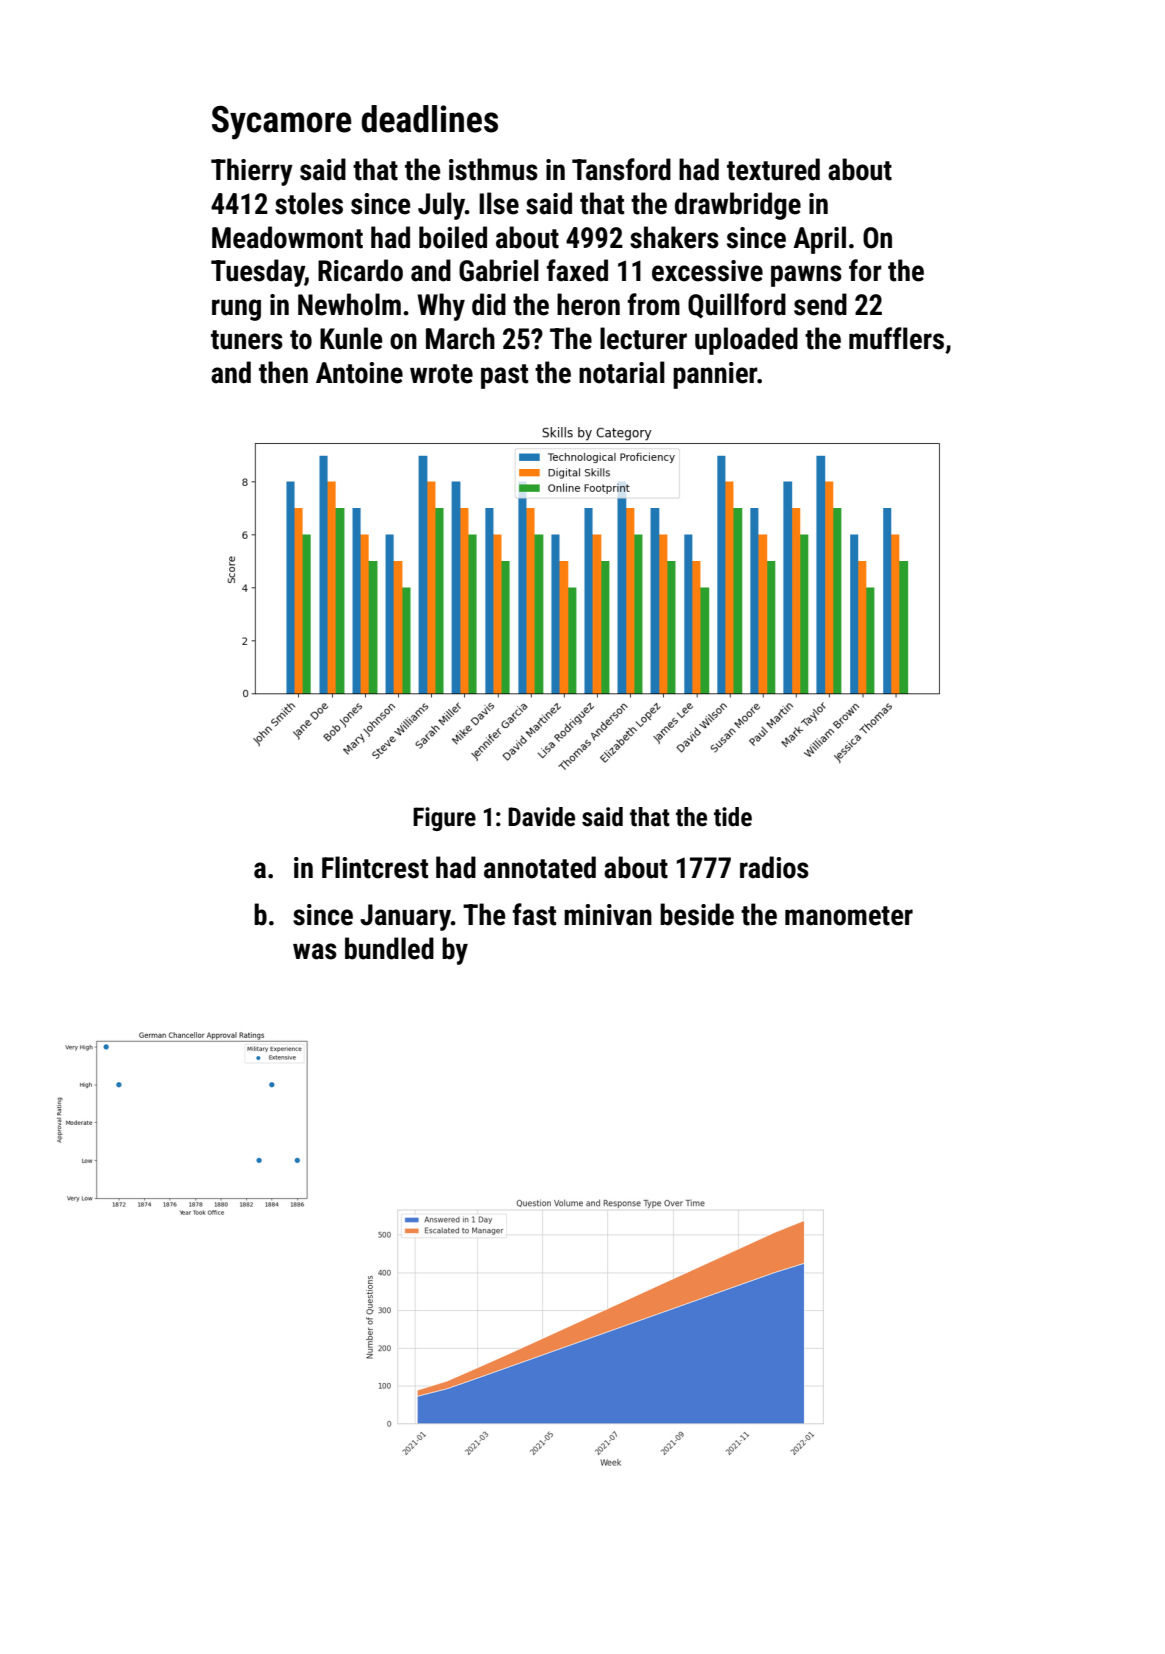 This screenshot has height=1654, width=1165. What do you see at coordinates (309, 203) in the screenshot?
I see `stoles` at bounding box center [309, 203].
